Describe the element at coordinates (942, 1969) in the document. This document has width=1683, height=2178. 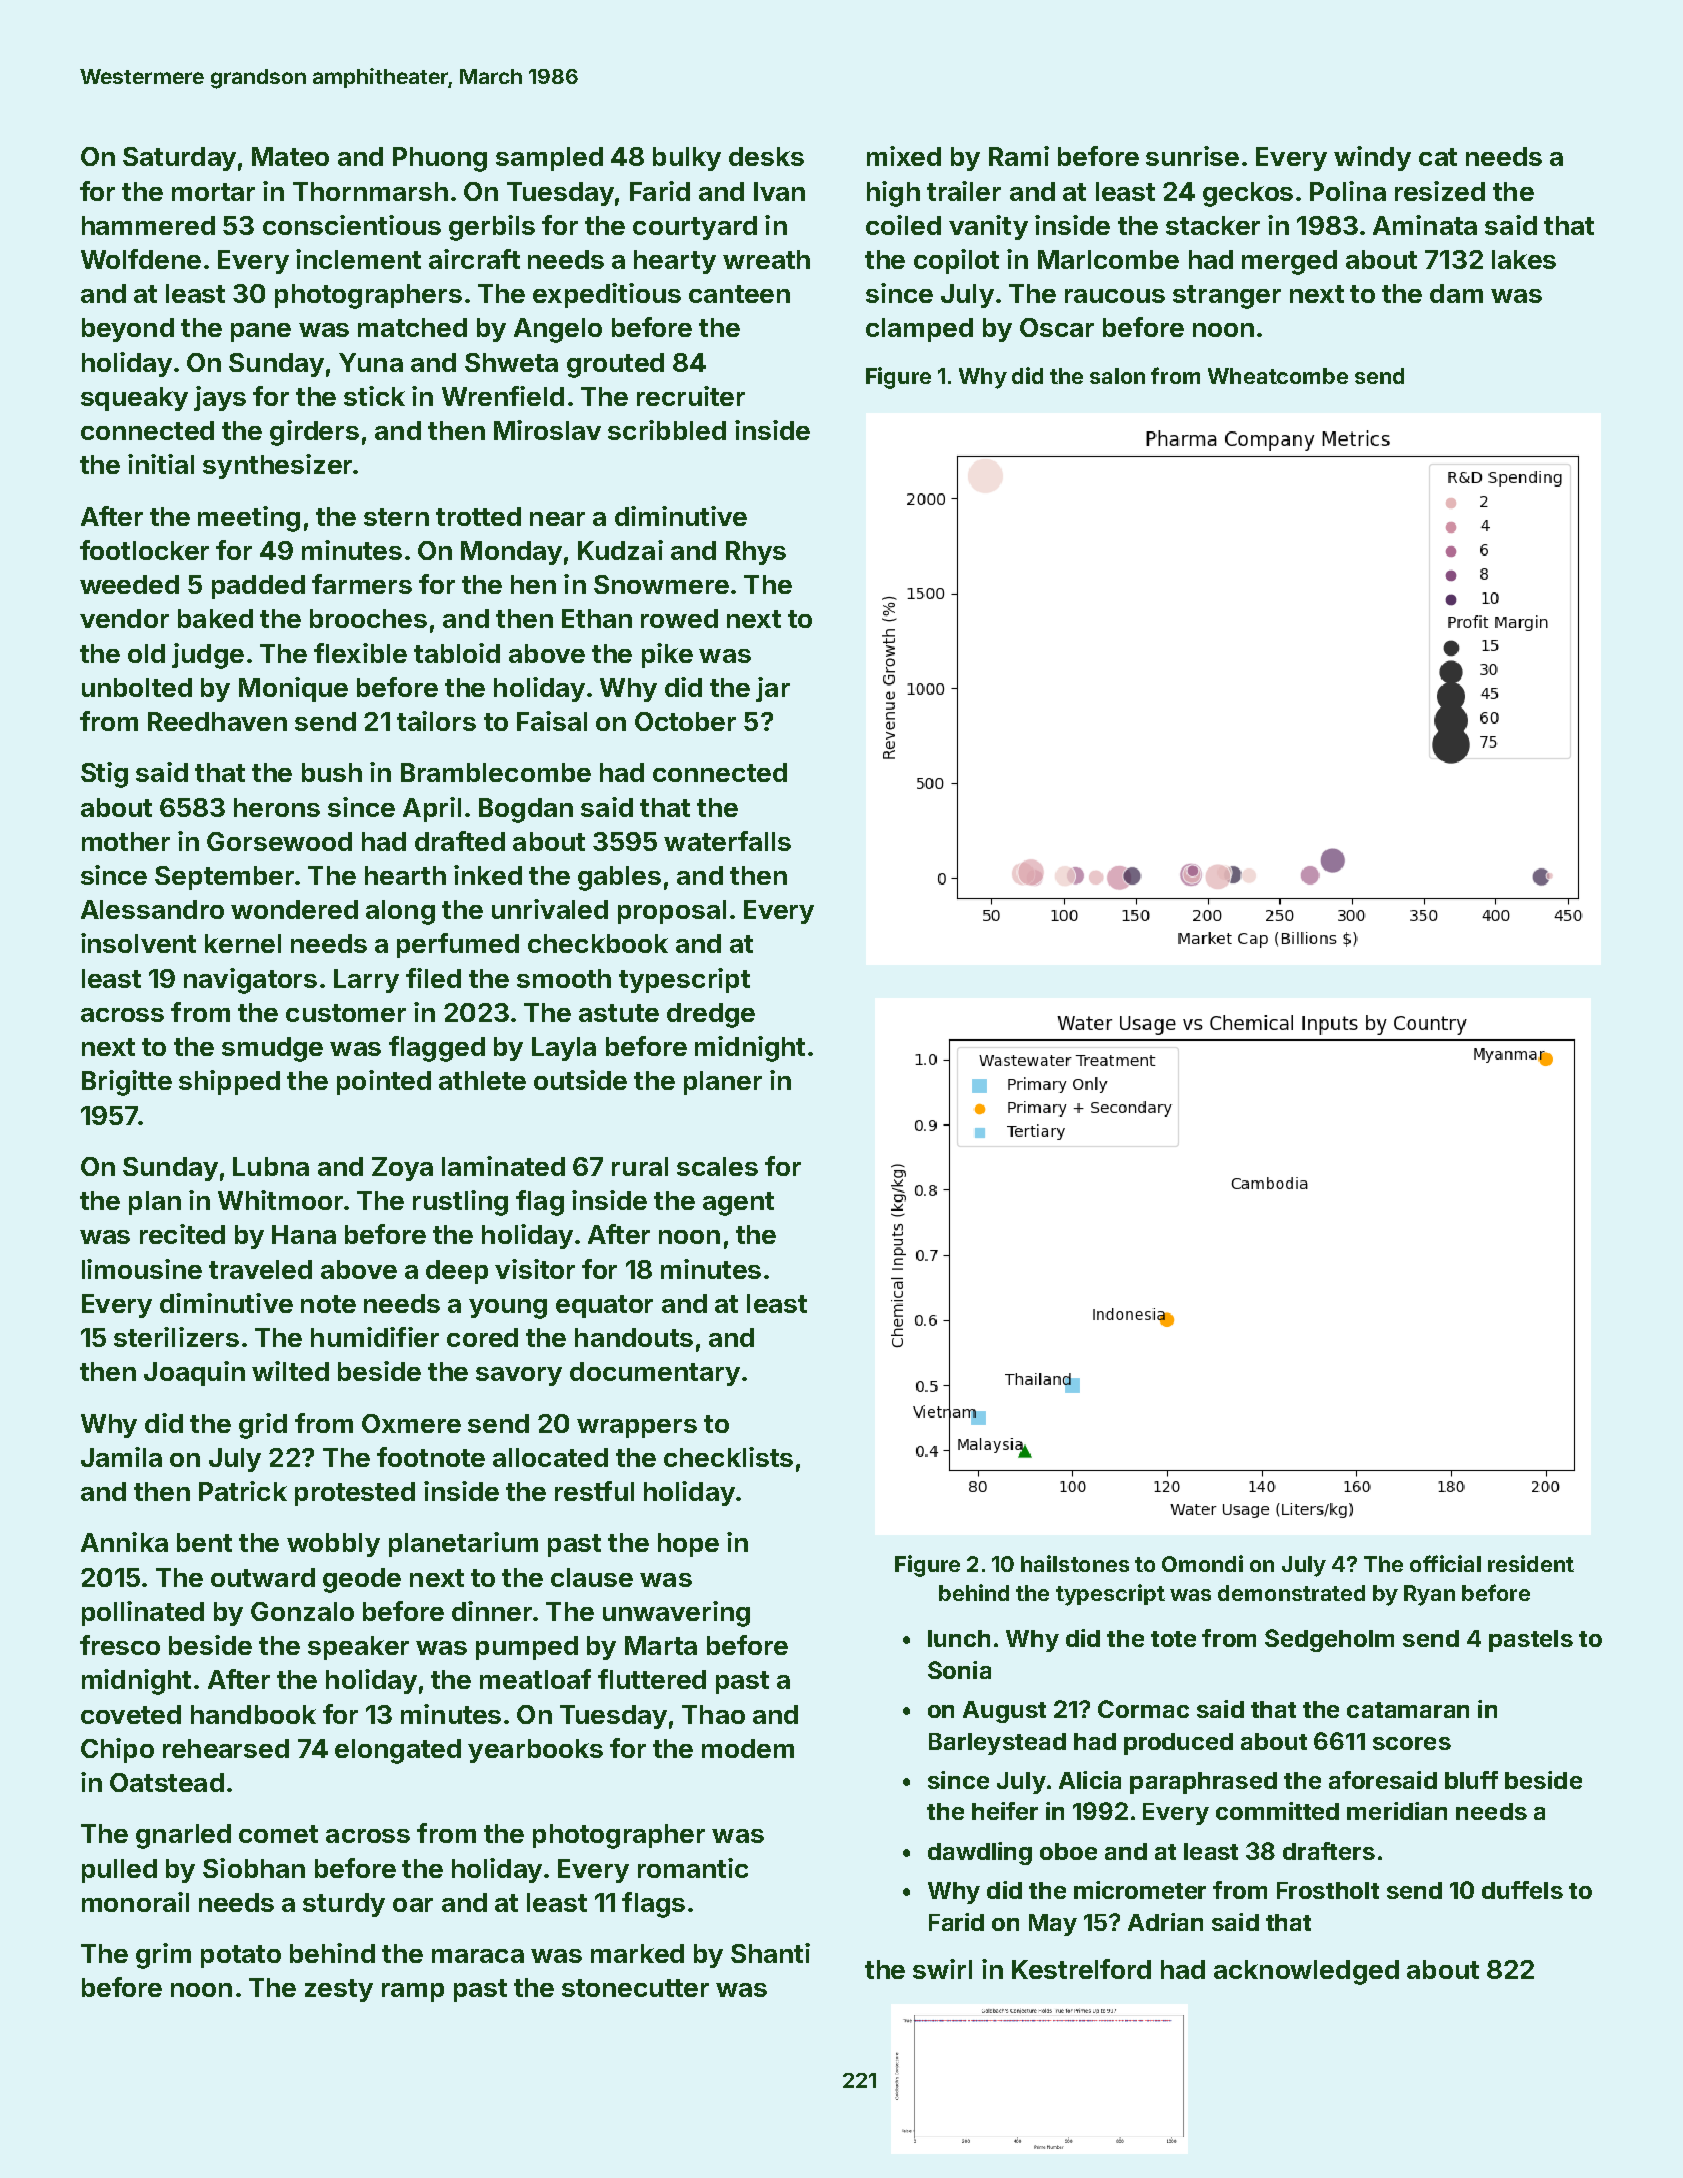
I see `swirl` at that location.
